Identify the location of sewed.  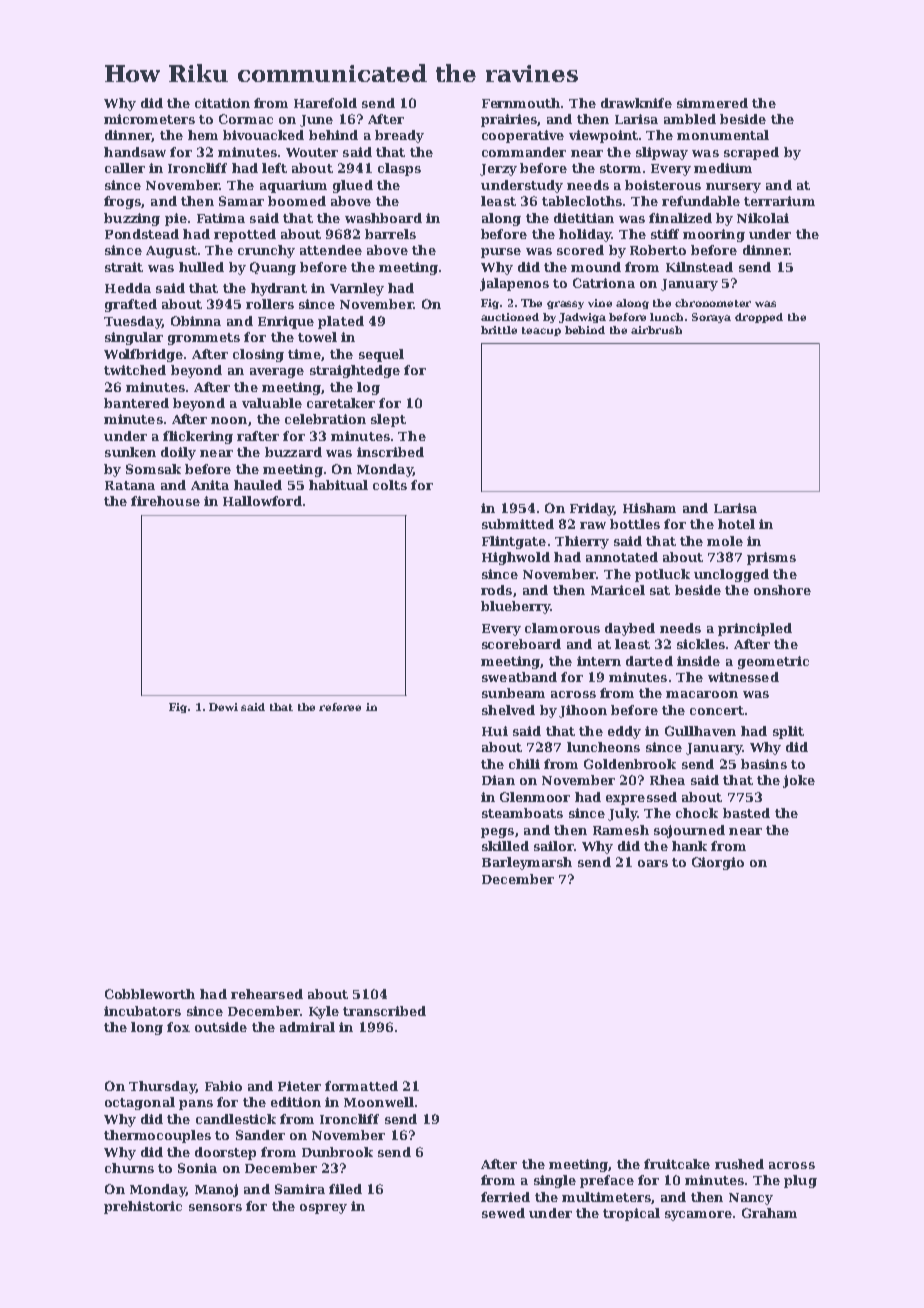
(503, 1213).
